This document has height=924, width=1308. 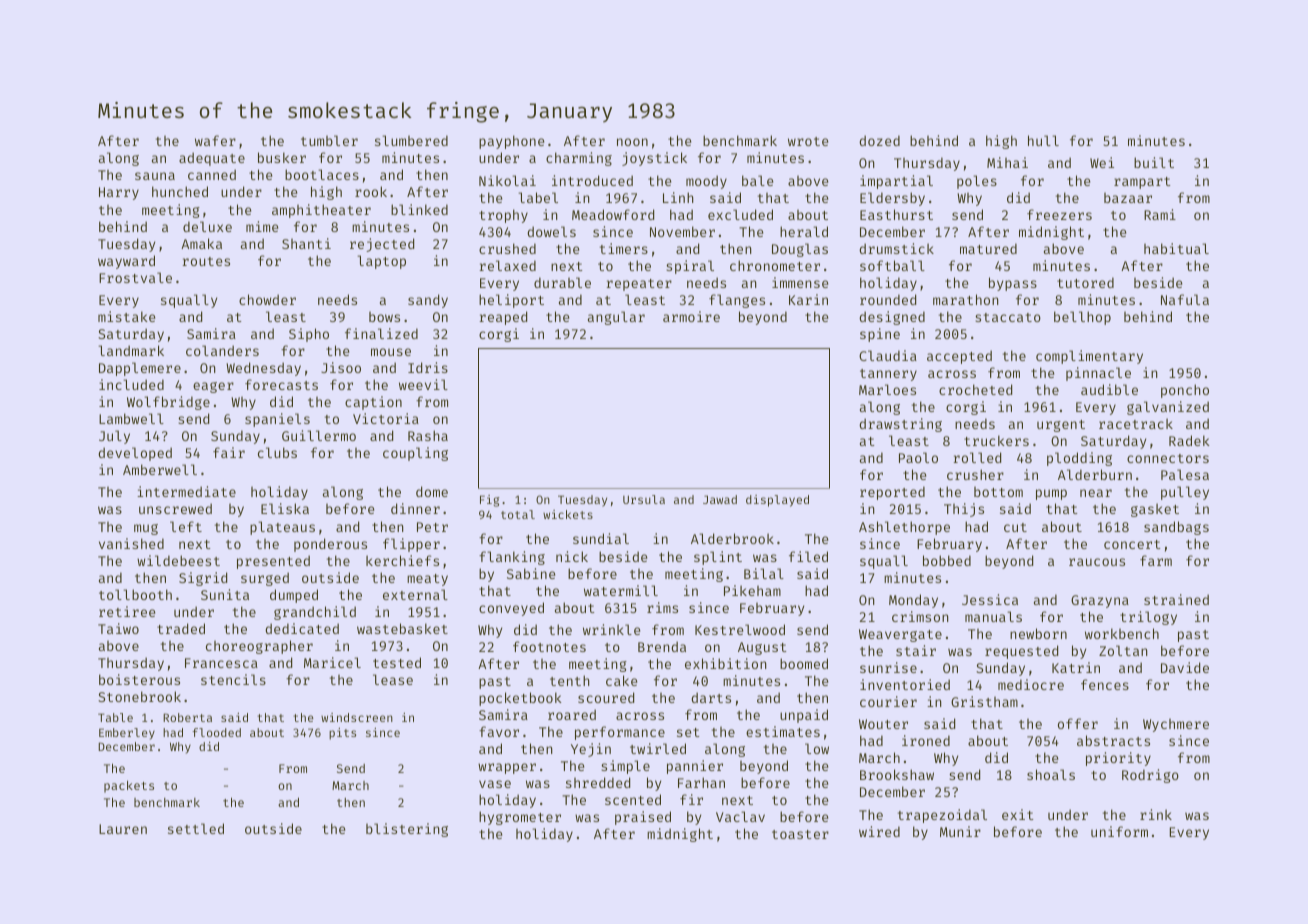 What do you see at coordinates (503, 216) in the document?
I see `trophy` at bounding box center [503, 216].
